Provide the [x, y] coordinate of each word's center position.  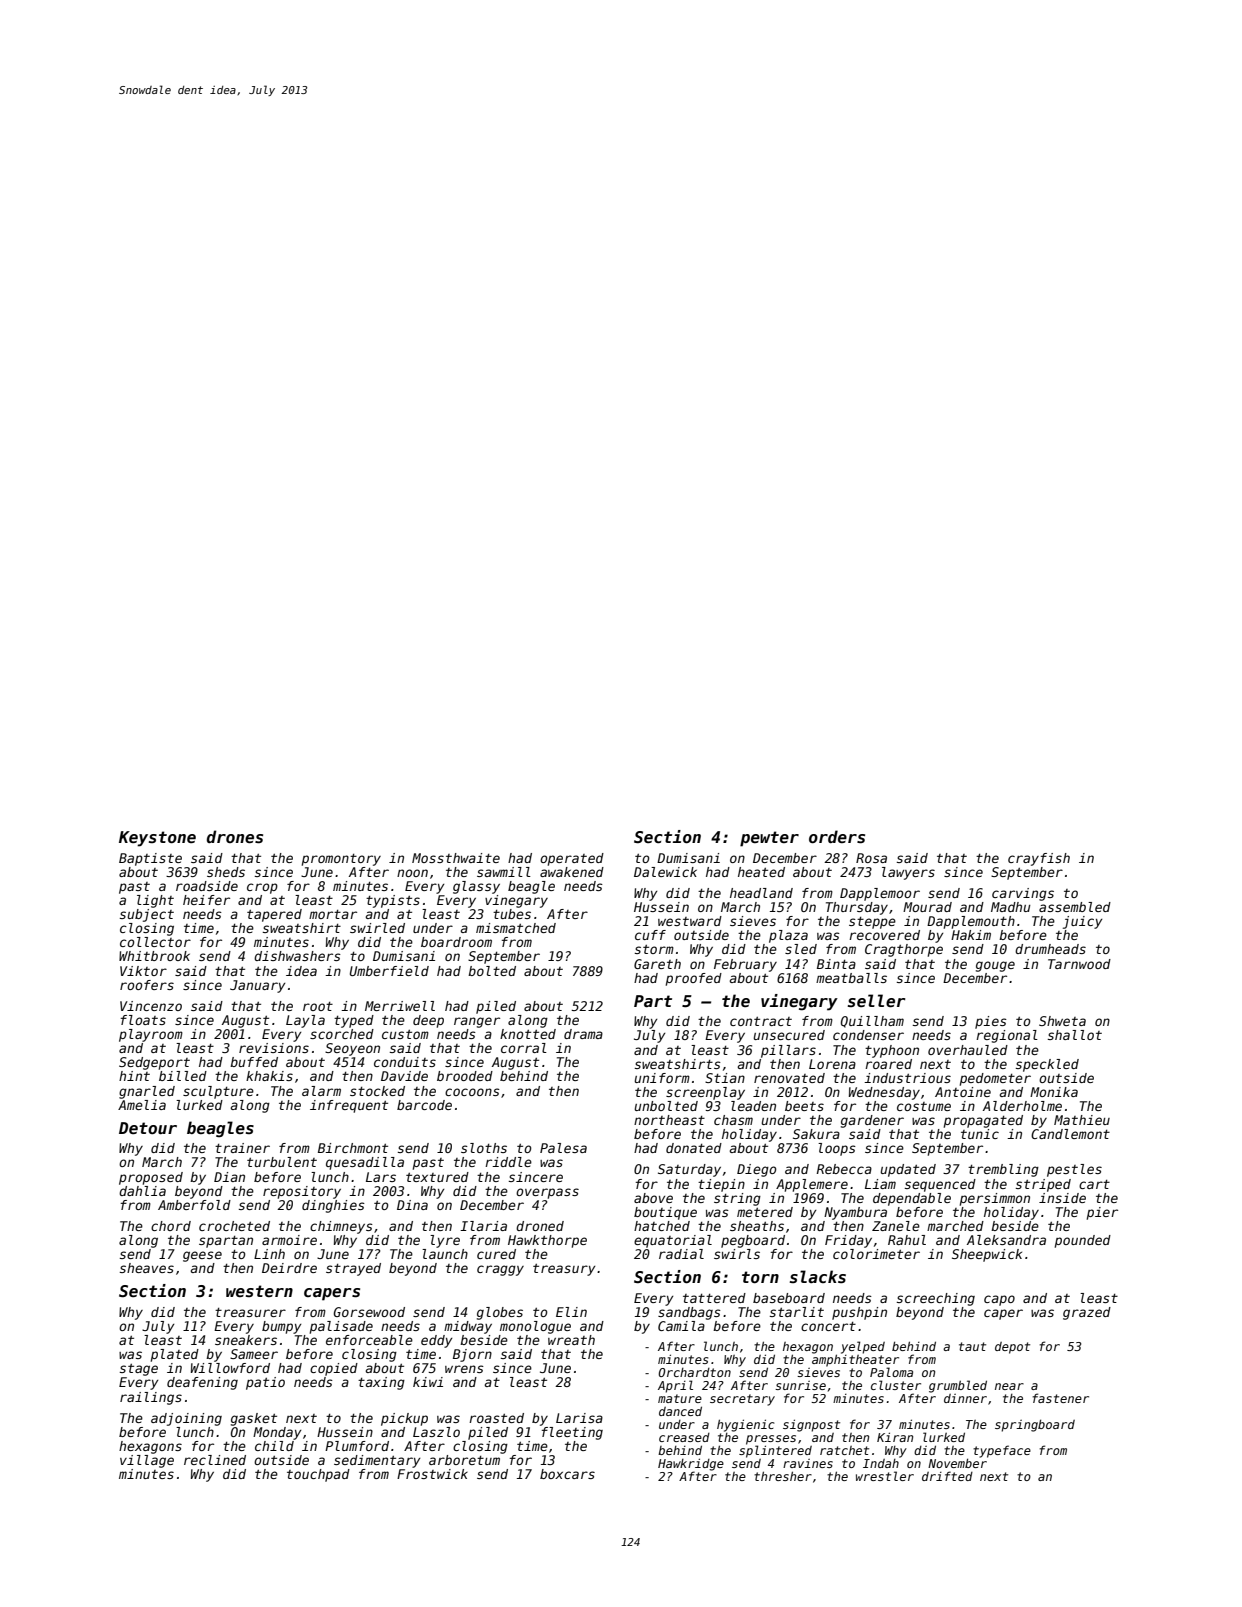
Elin [571, 1312]
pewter [769, 839]
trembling [1003, 1170]
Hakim [971, 935]
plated [175, 1355]
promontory [341, 860]
